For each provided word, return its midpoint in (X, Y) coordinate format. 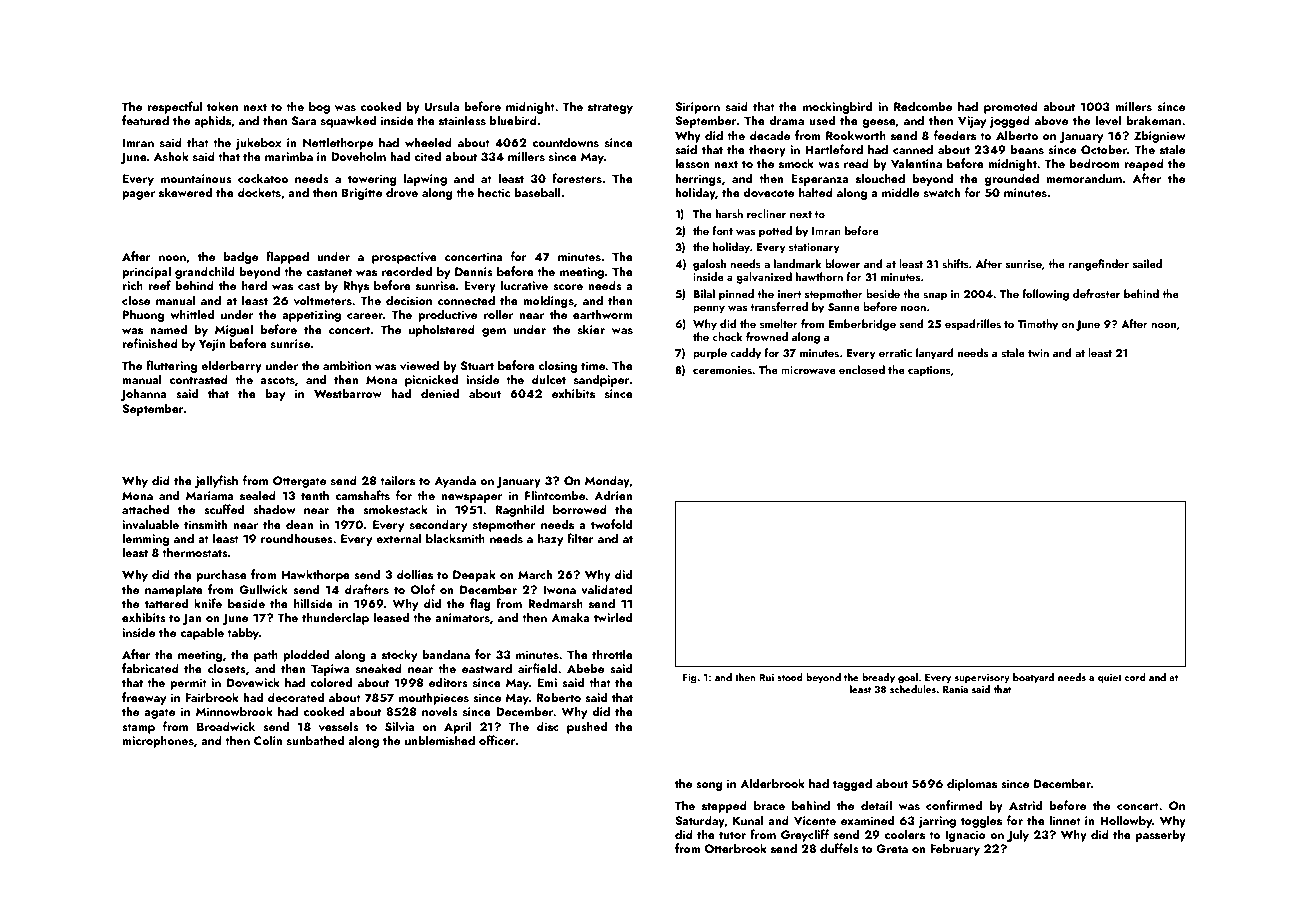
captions (929, 371)
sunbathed (315, 740)
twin (1038, 353)
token (222, 106)
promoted (1011, 107)
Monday (607, 481)
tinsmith (205, 524)
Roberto (559, 697)
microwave (808, 370)
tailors (397, 480)
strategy (610, 108)
